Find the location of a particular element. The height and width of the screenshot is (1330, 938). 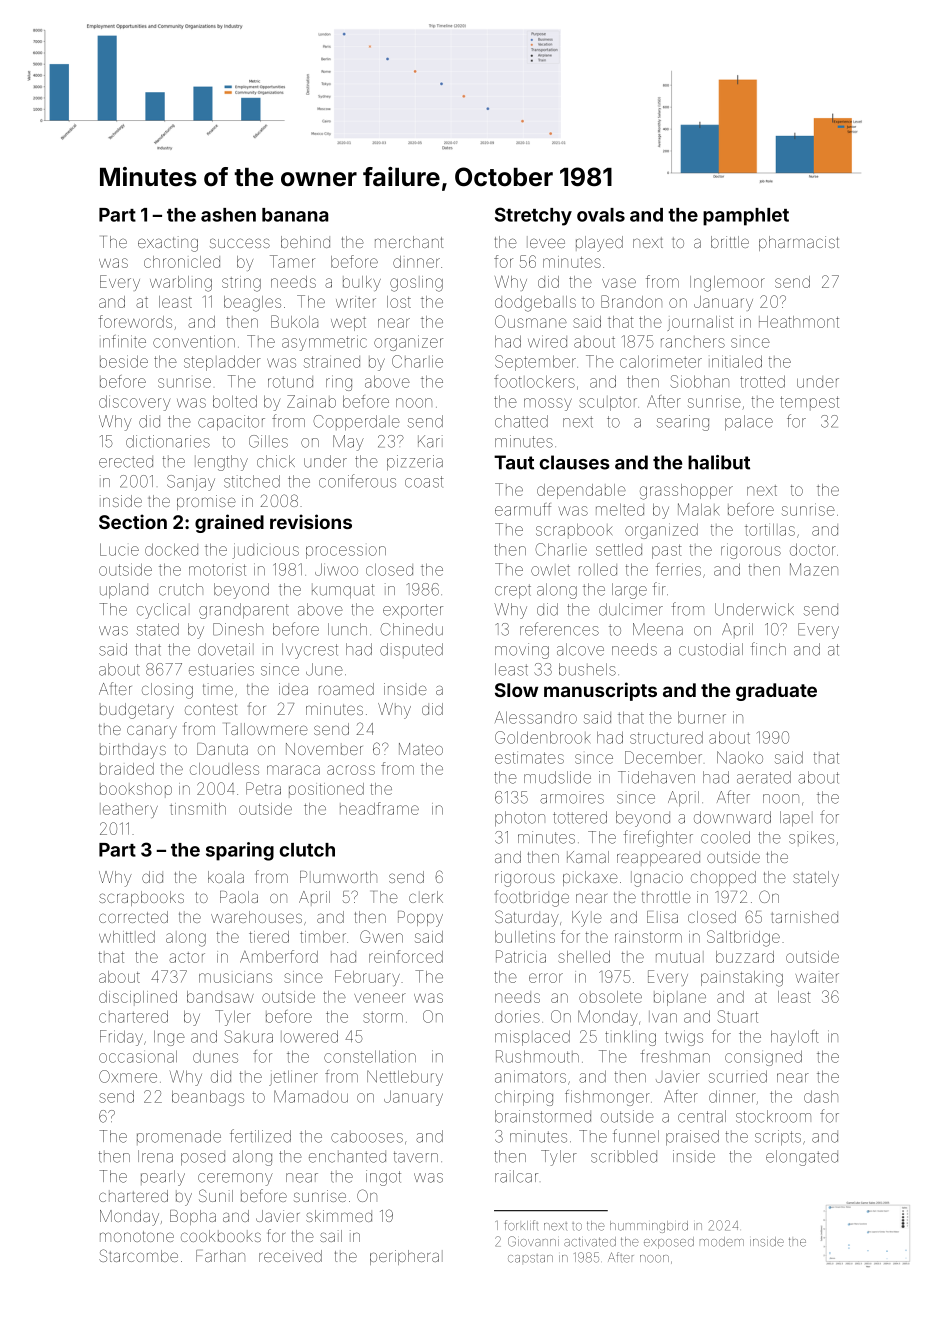

bulletins is located at coordinates (525, 937).
